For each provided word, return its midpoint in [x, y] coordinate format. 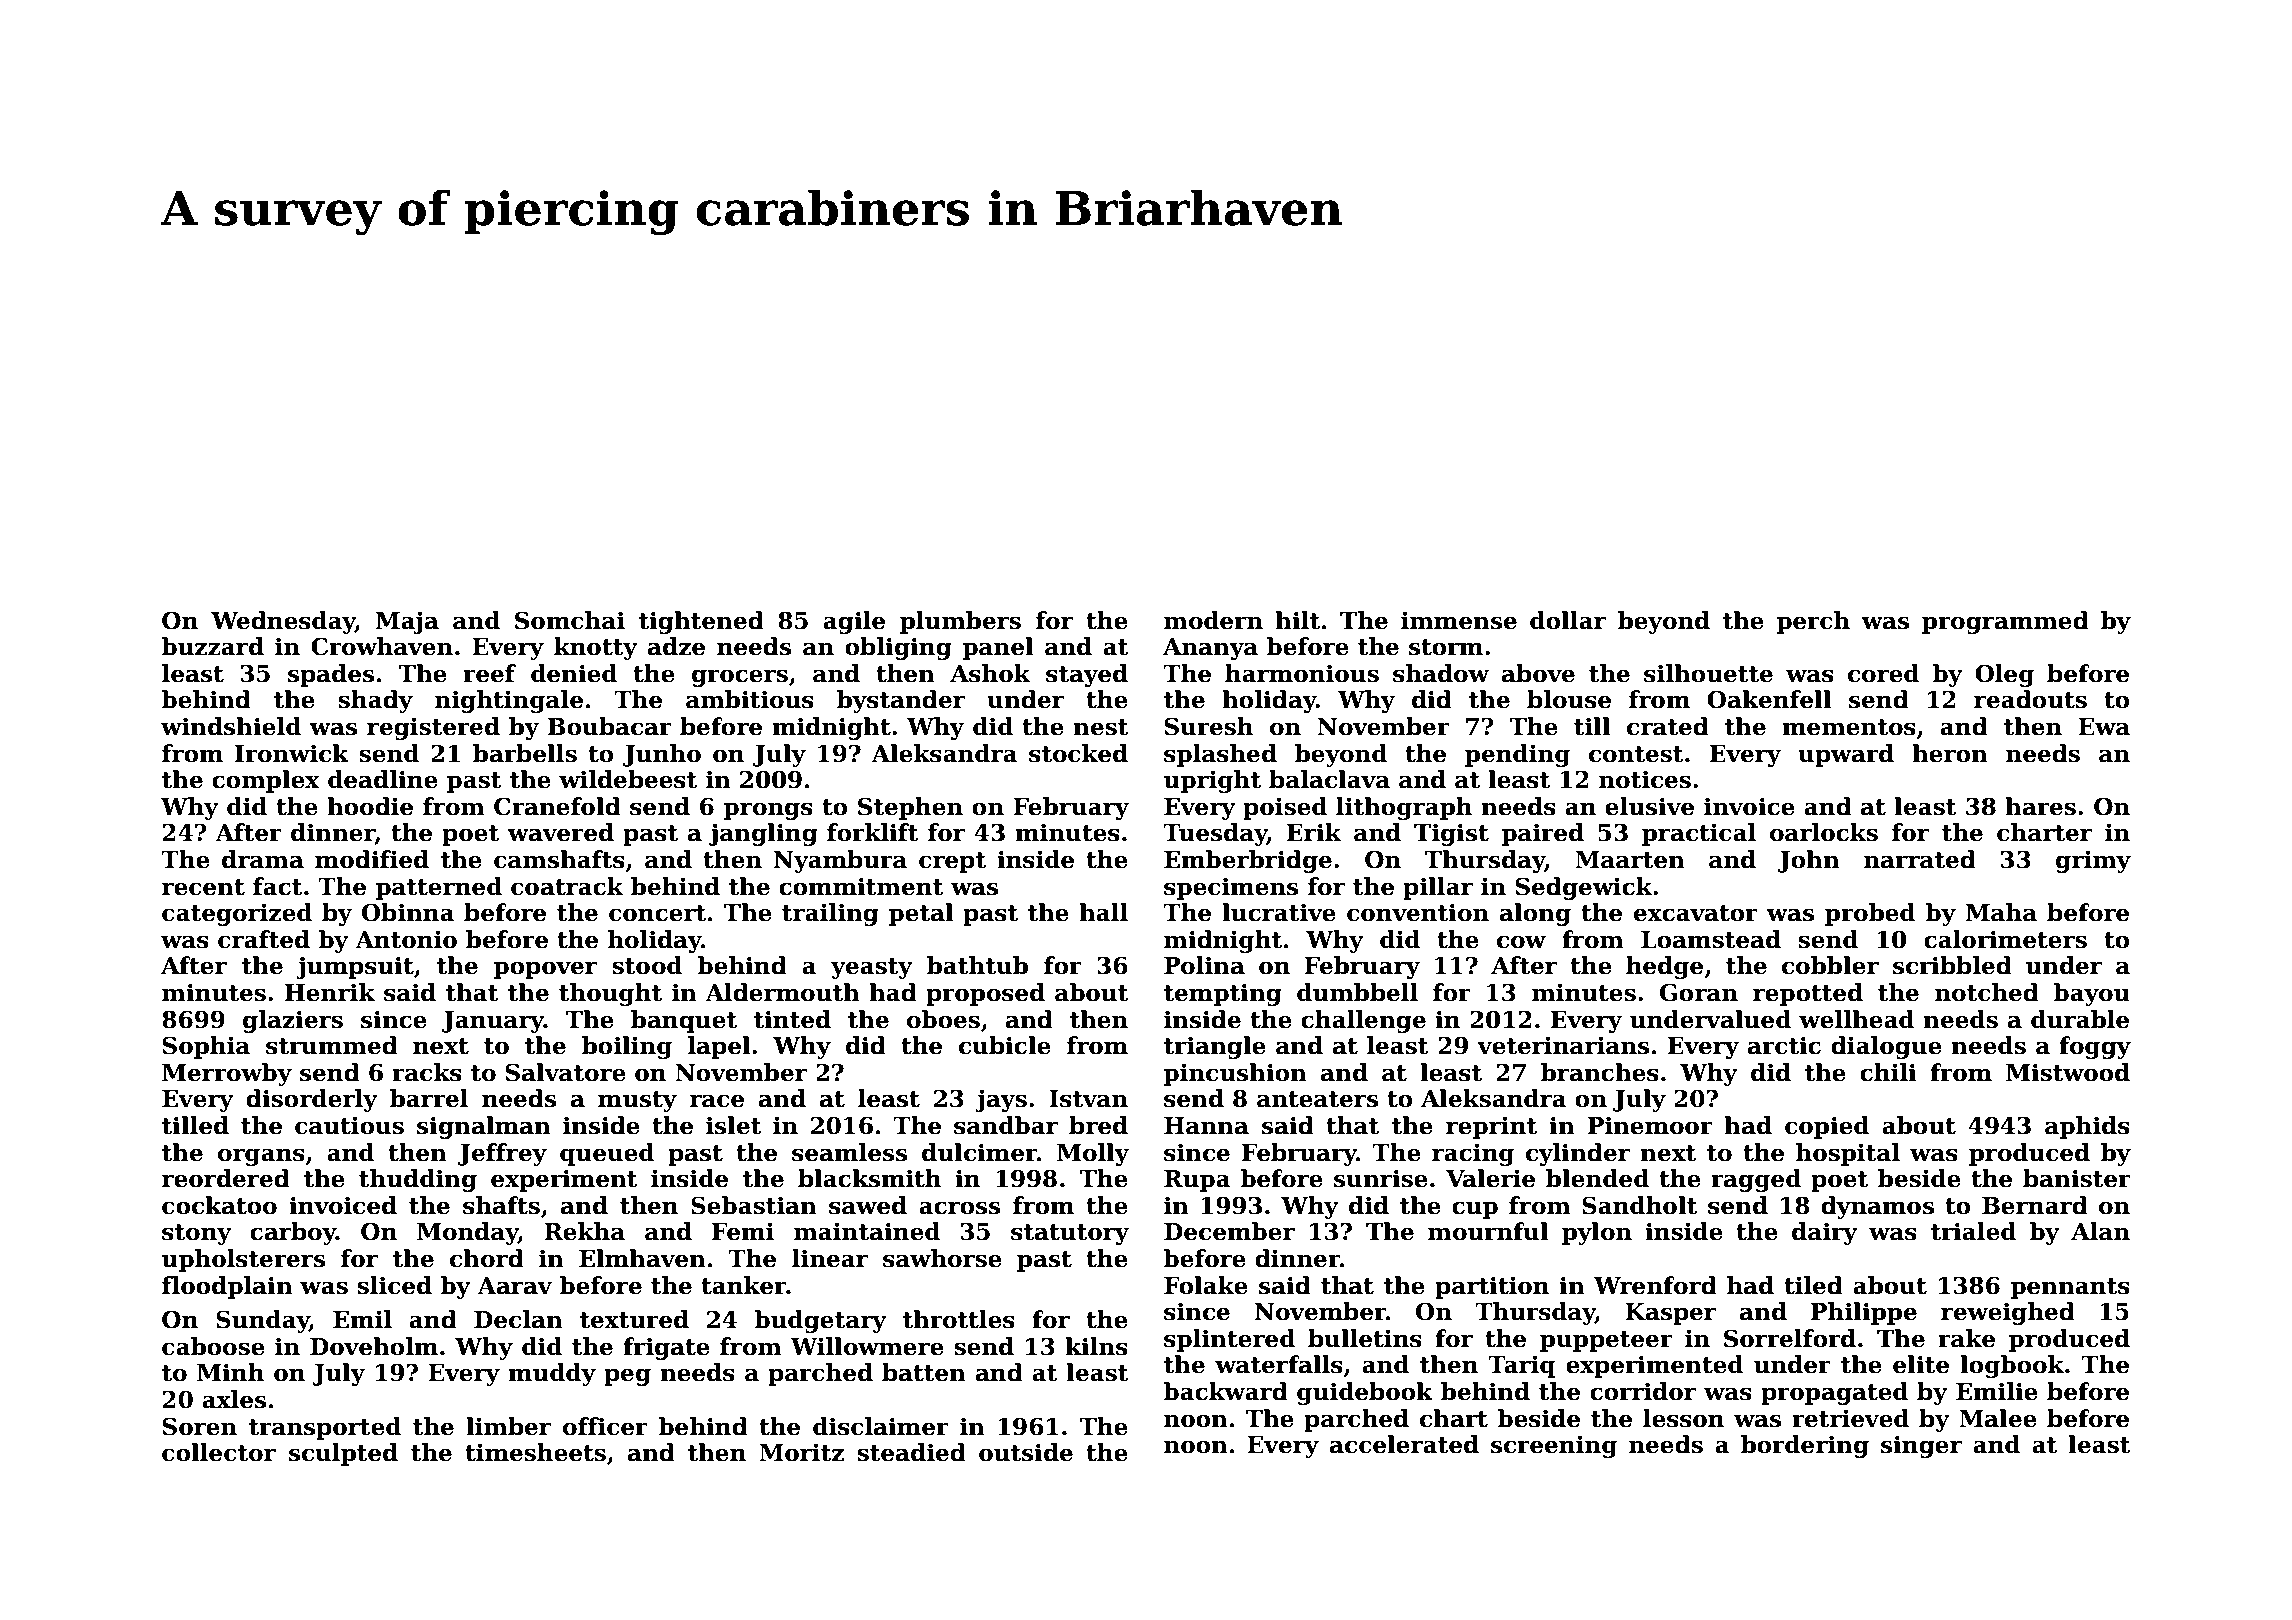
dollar [1568, 620]
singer [1921, 1446]
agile [854, 622]
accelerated [1404, 1444]
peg [627, 1377]
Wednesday [283, 622]
